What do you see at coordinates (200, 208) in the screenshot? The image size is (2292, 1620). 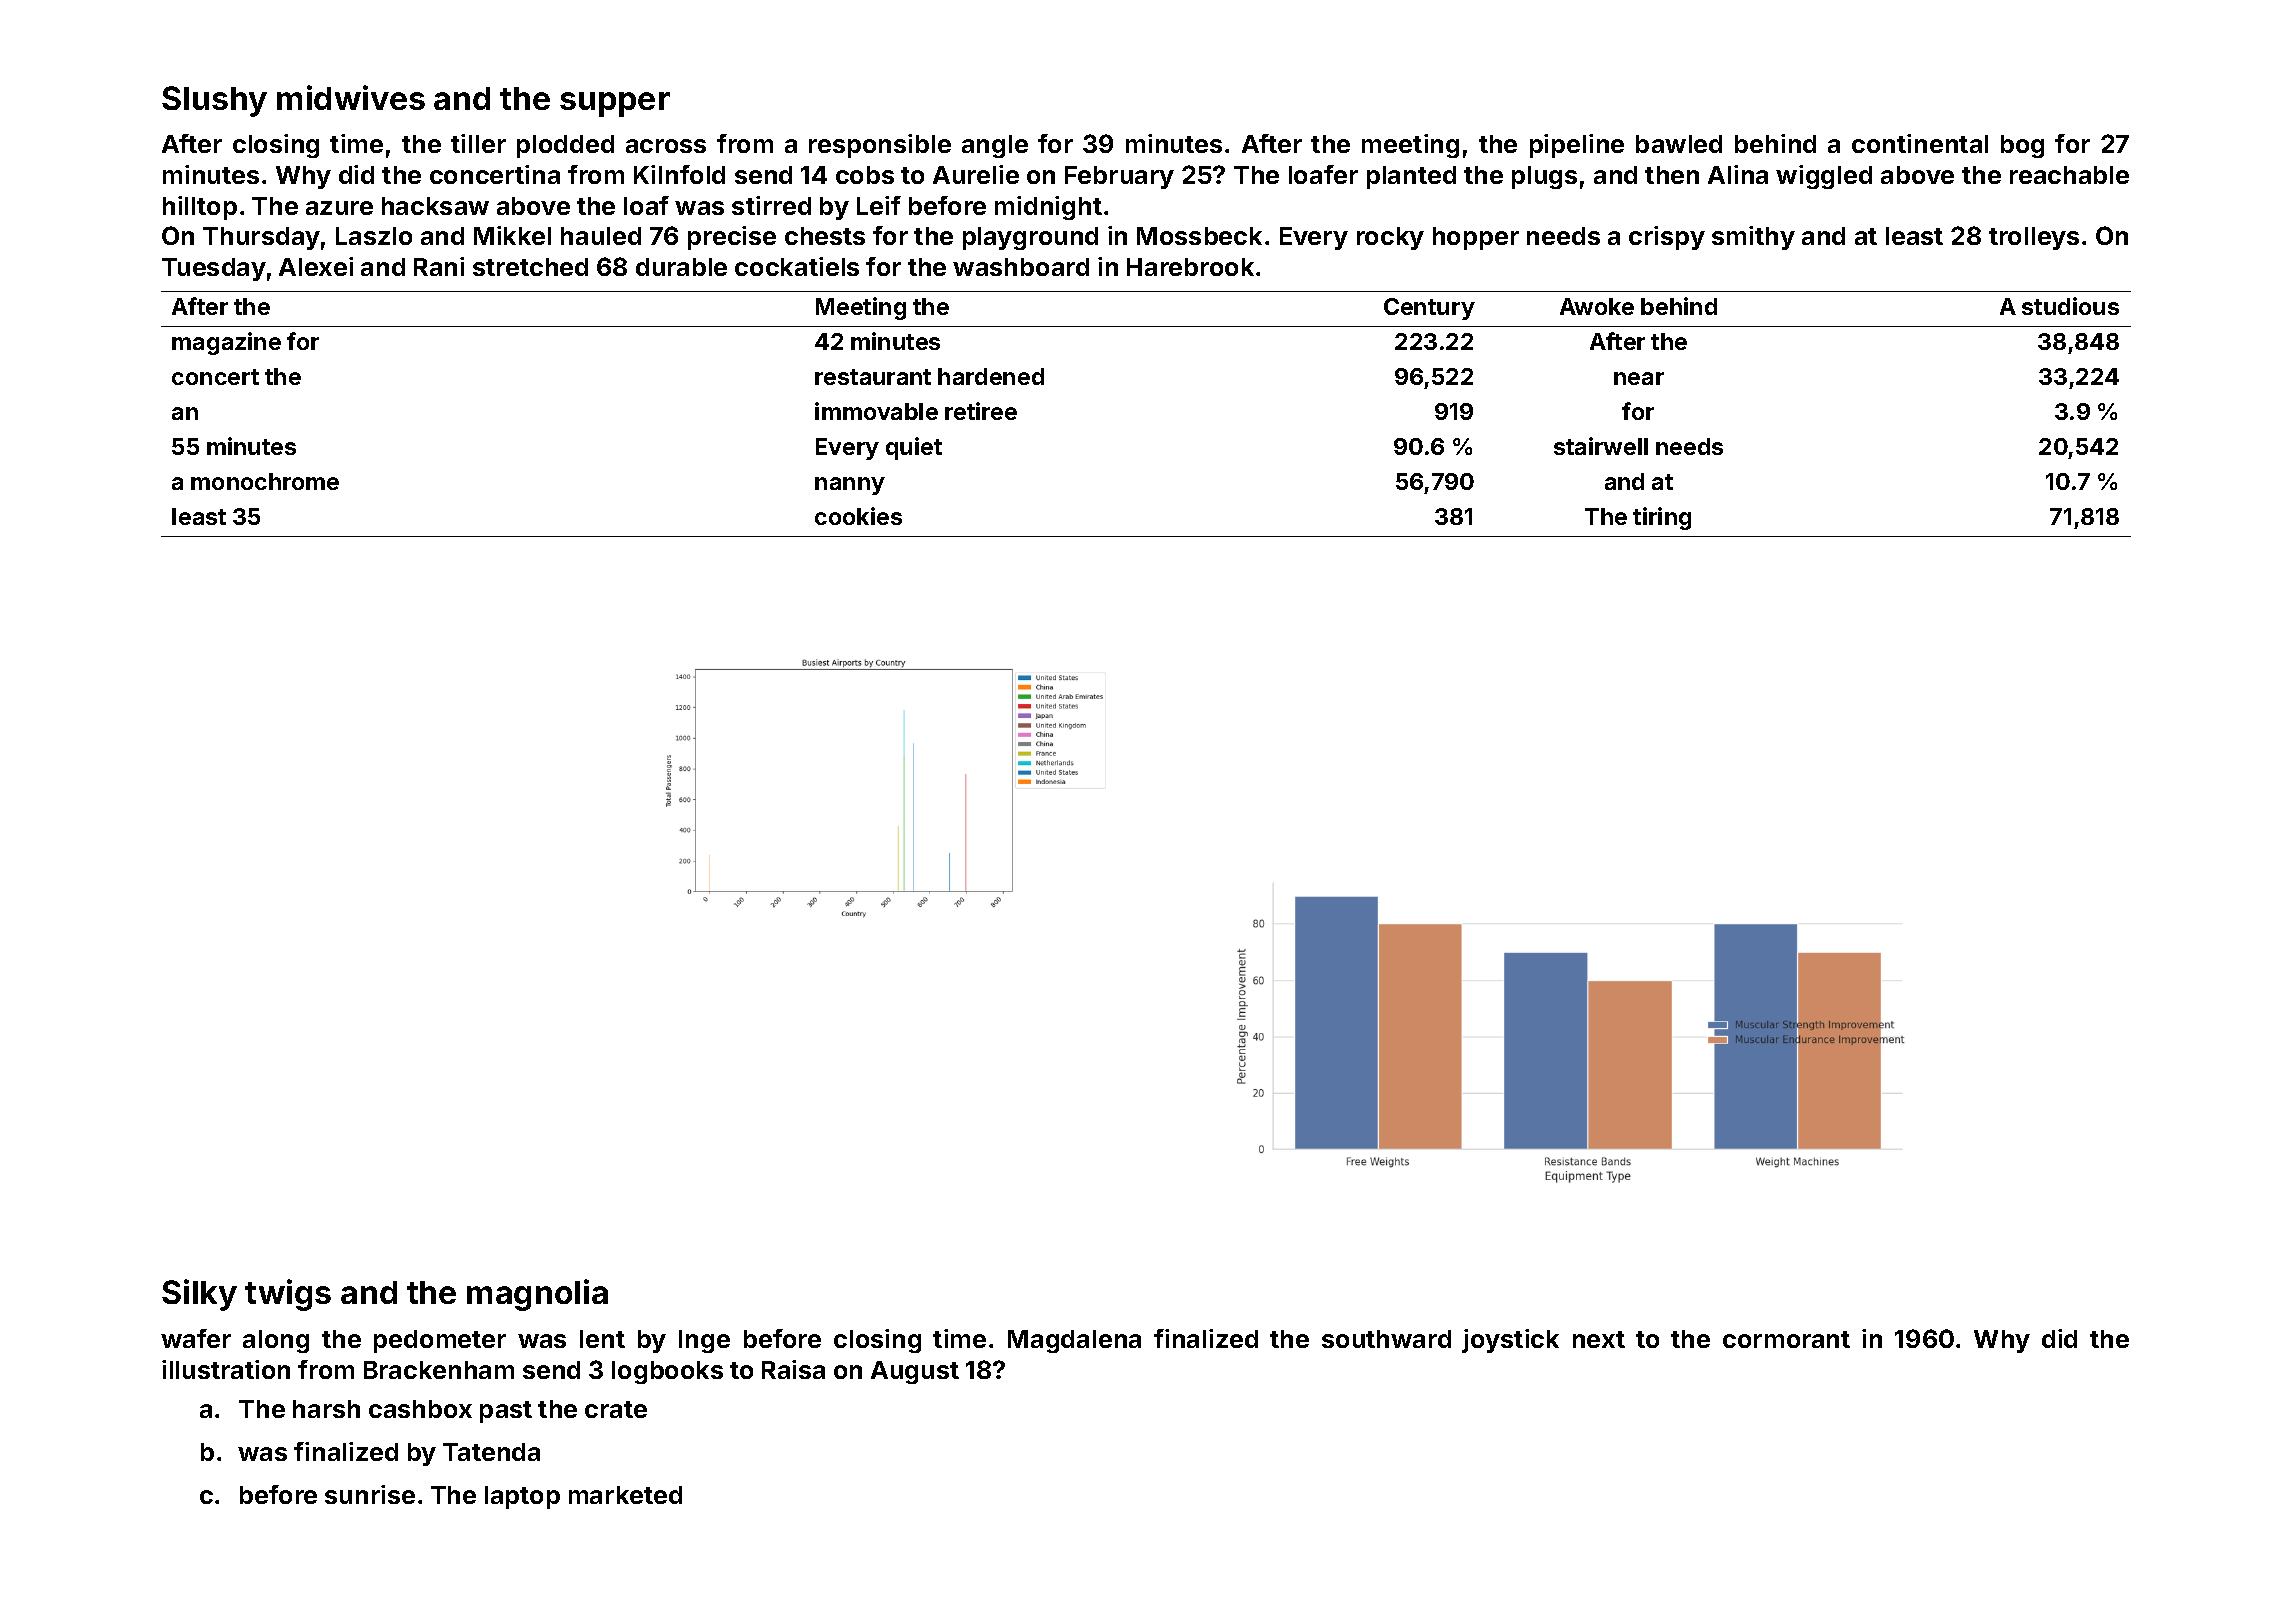 I see `hilltop` at bounding box center [200, 208].
